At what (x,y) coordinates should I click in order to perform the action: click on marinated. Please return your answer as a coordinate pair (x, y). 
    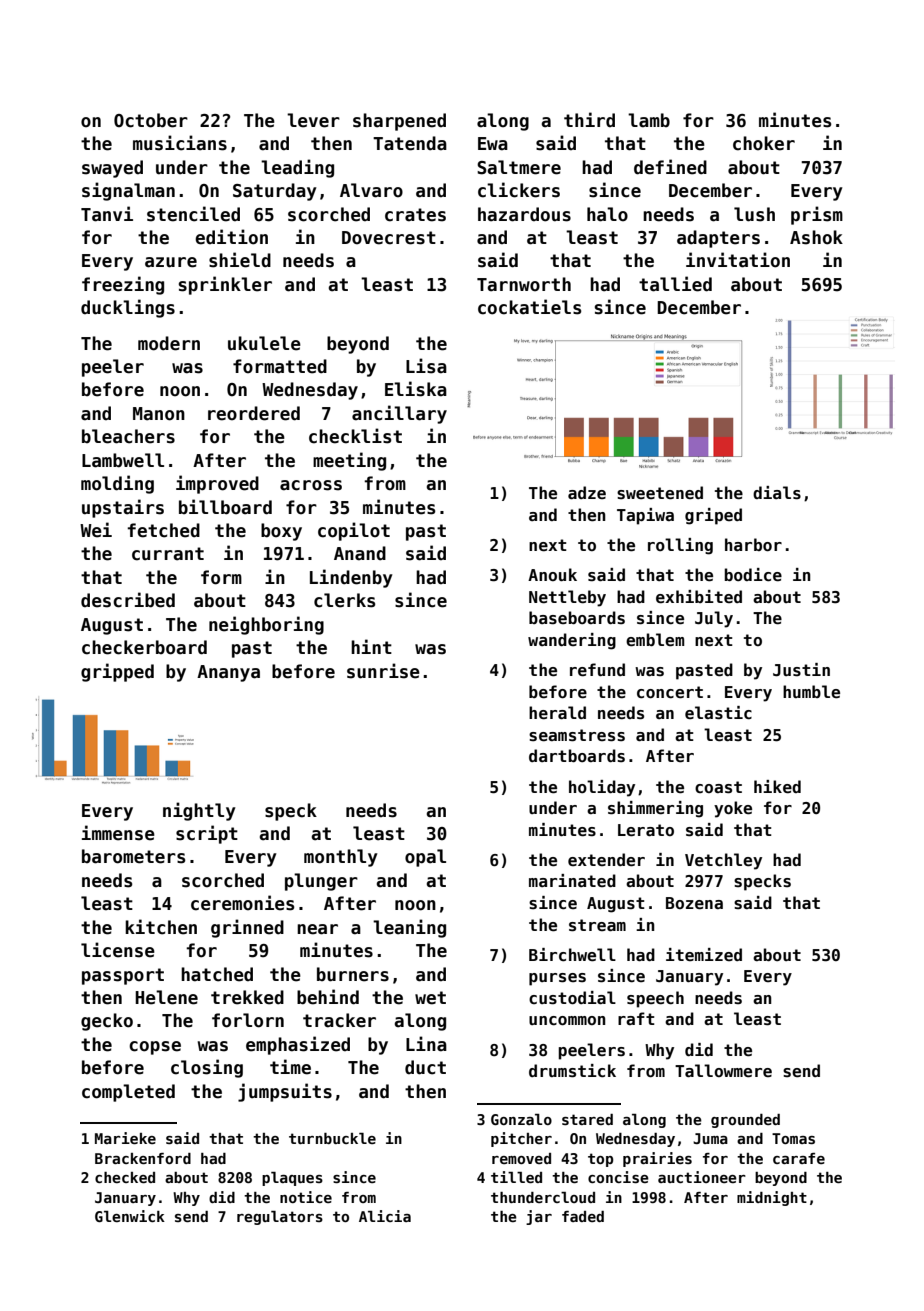
    Looking at the image, I should click on (572, 880).
